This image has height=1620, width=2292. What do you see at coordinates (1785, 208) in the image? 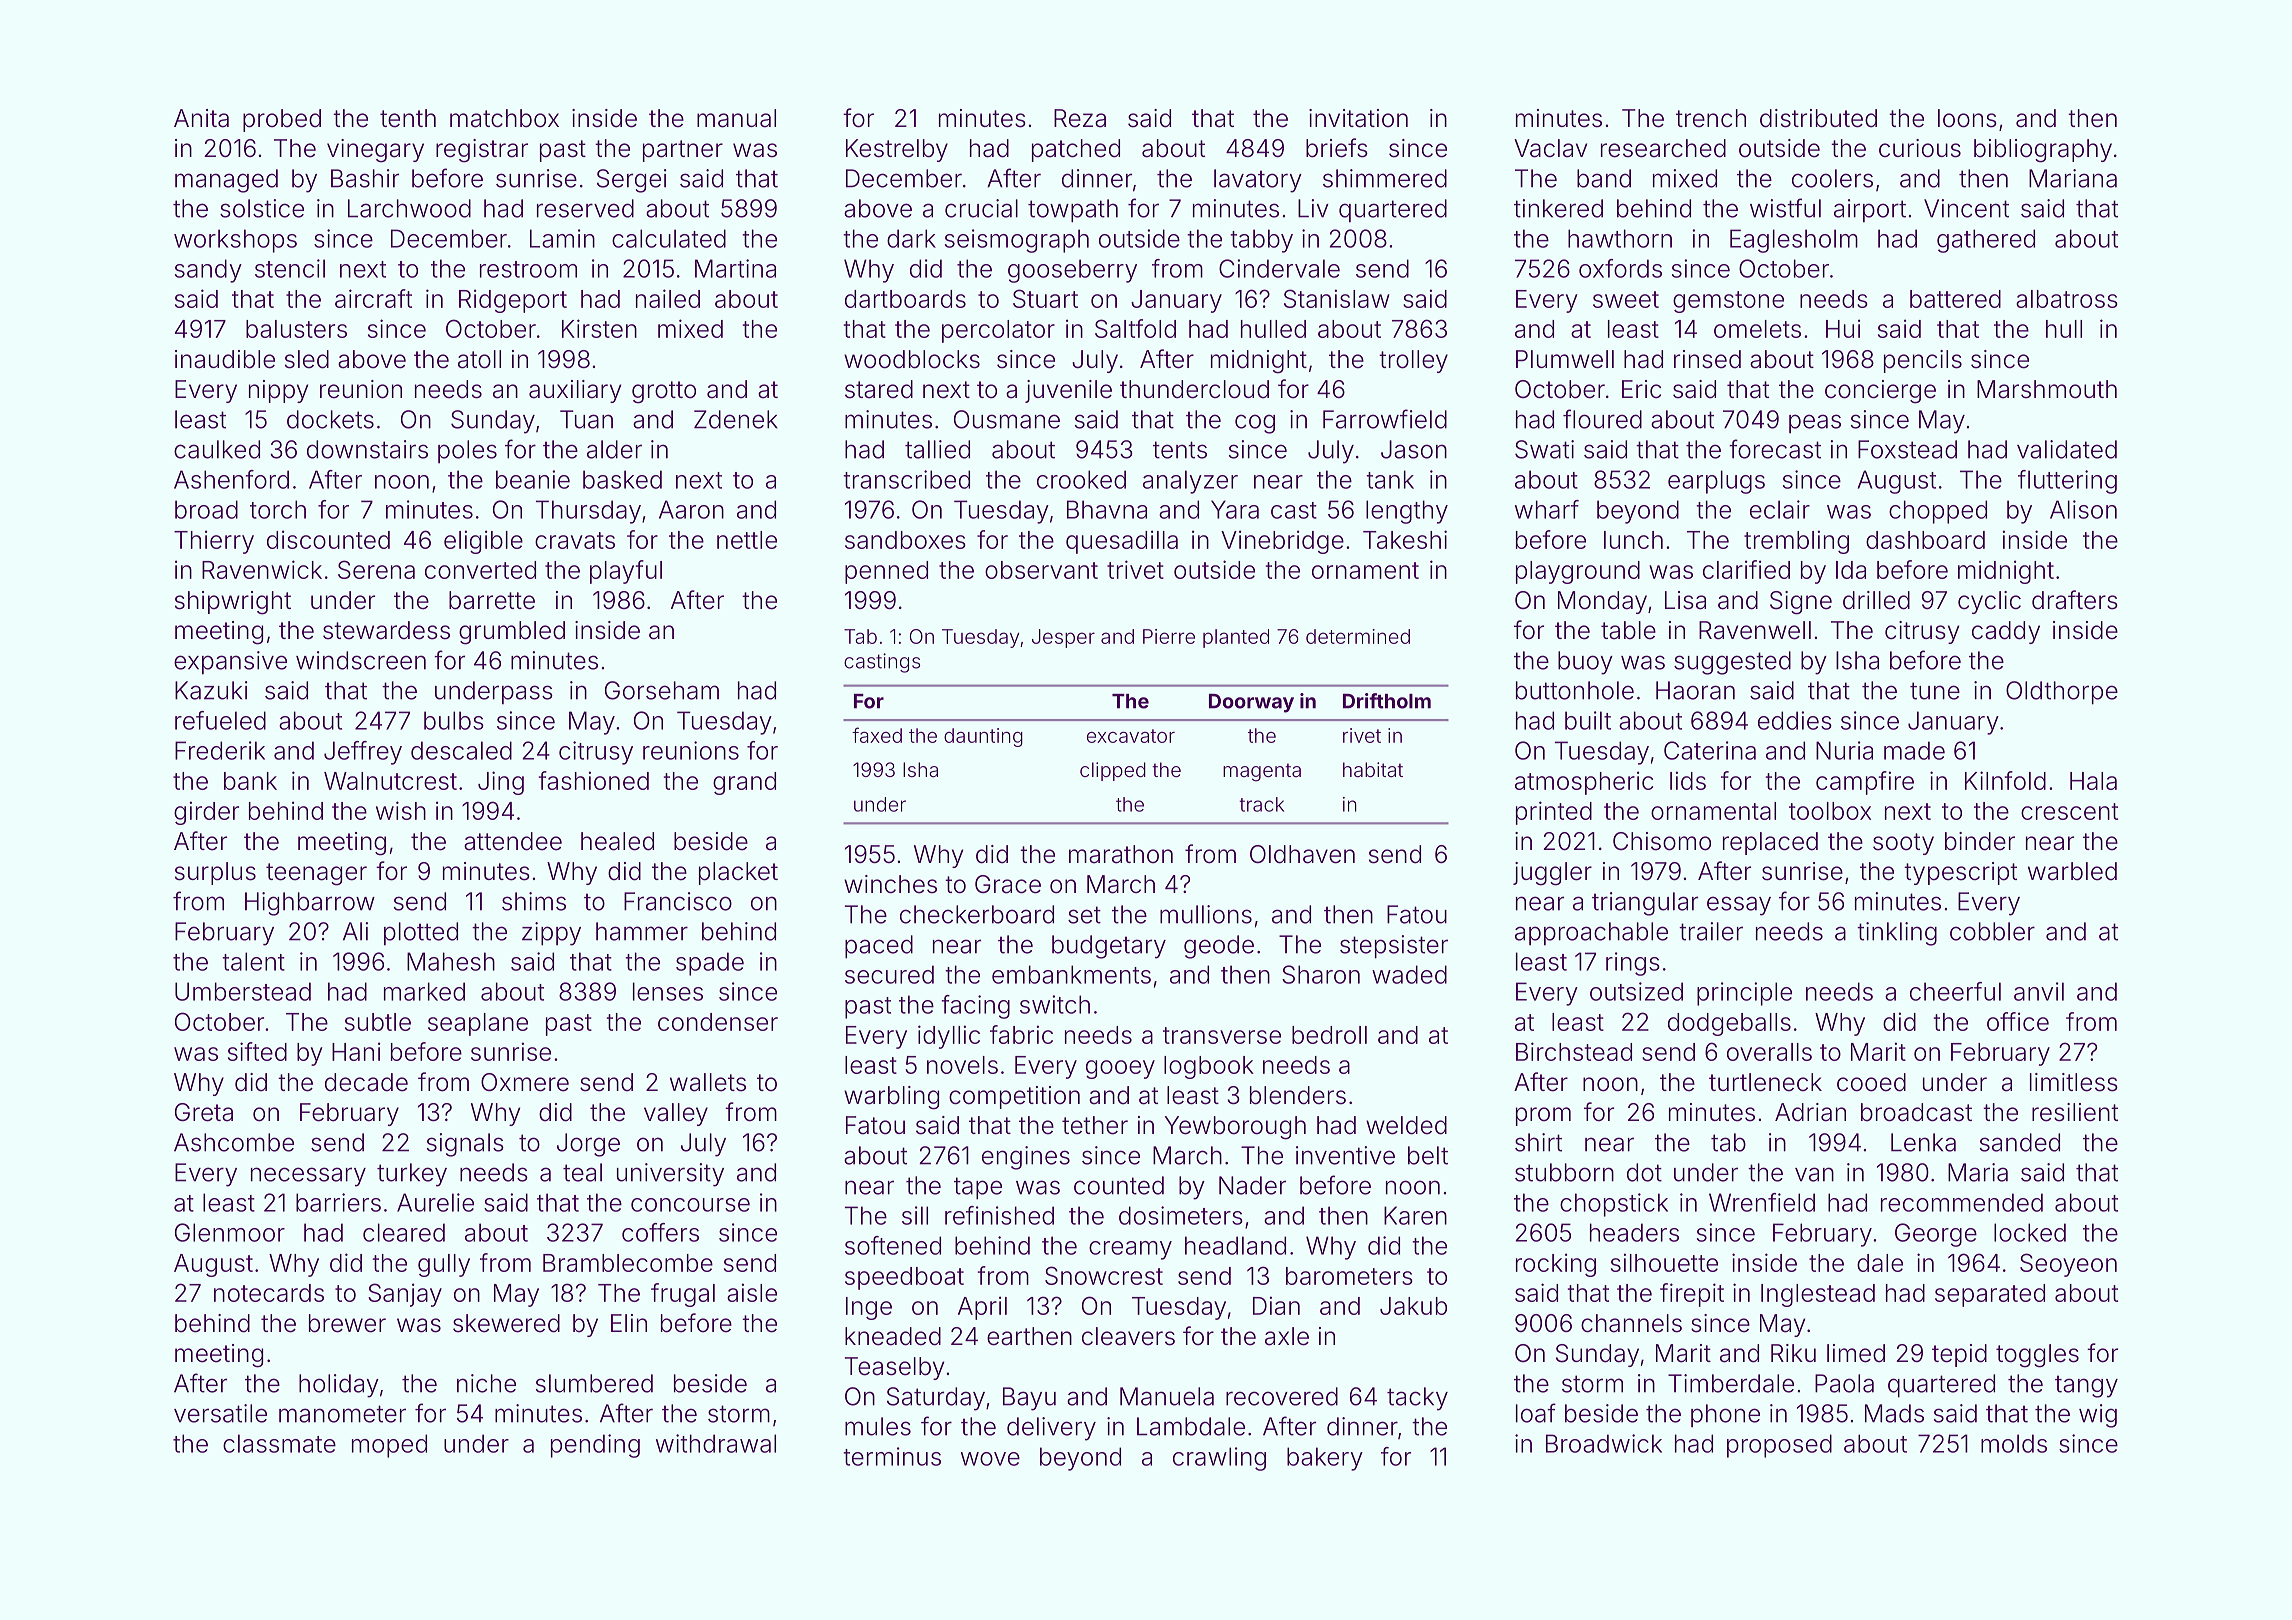
I see `wistful` at bounding box center [1785, 208].
